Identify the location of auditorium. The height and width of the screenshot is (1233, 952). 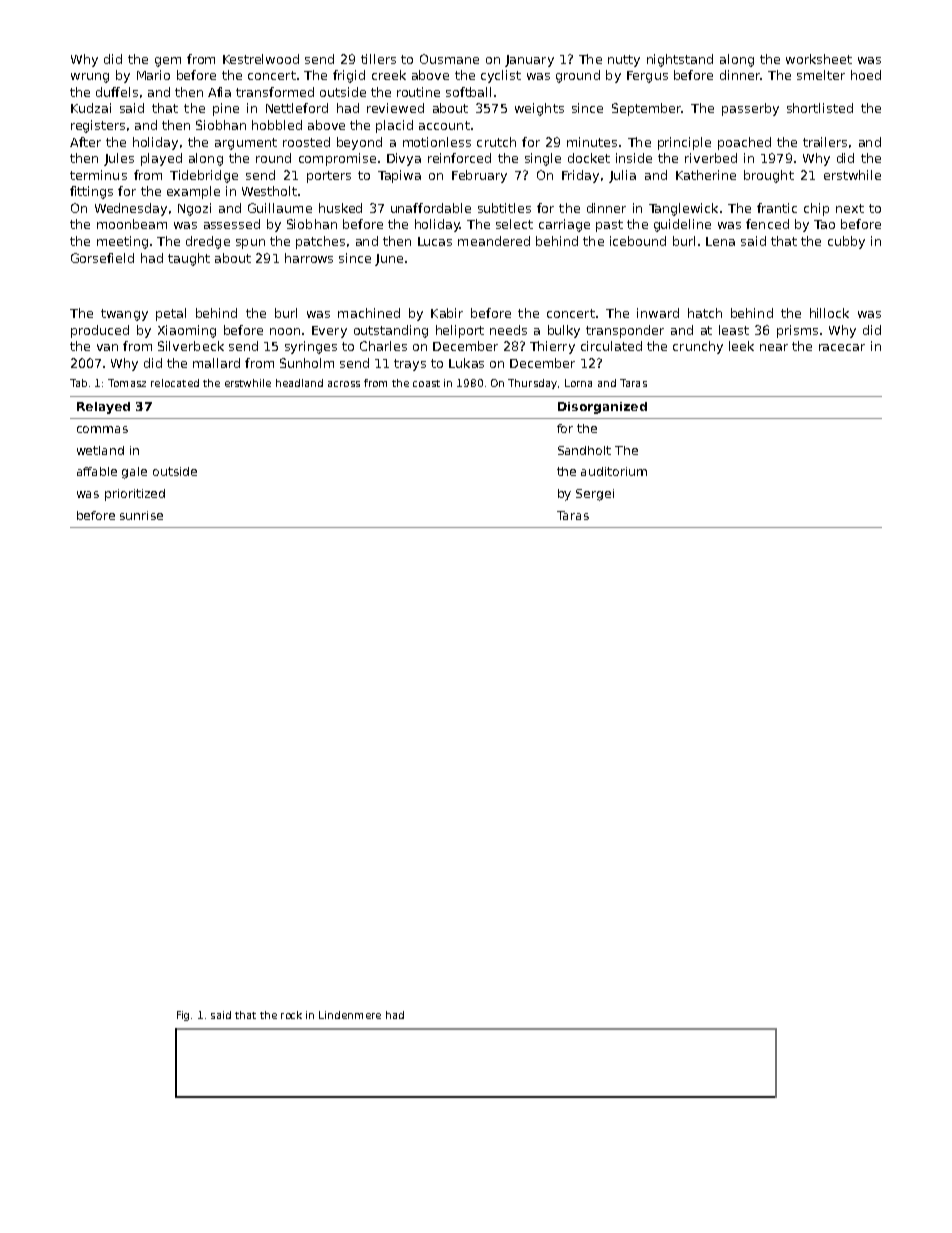
(614, 471).
